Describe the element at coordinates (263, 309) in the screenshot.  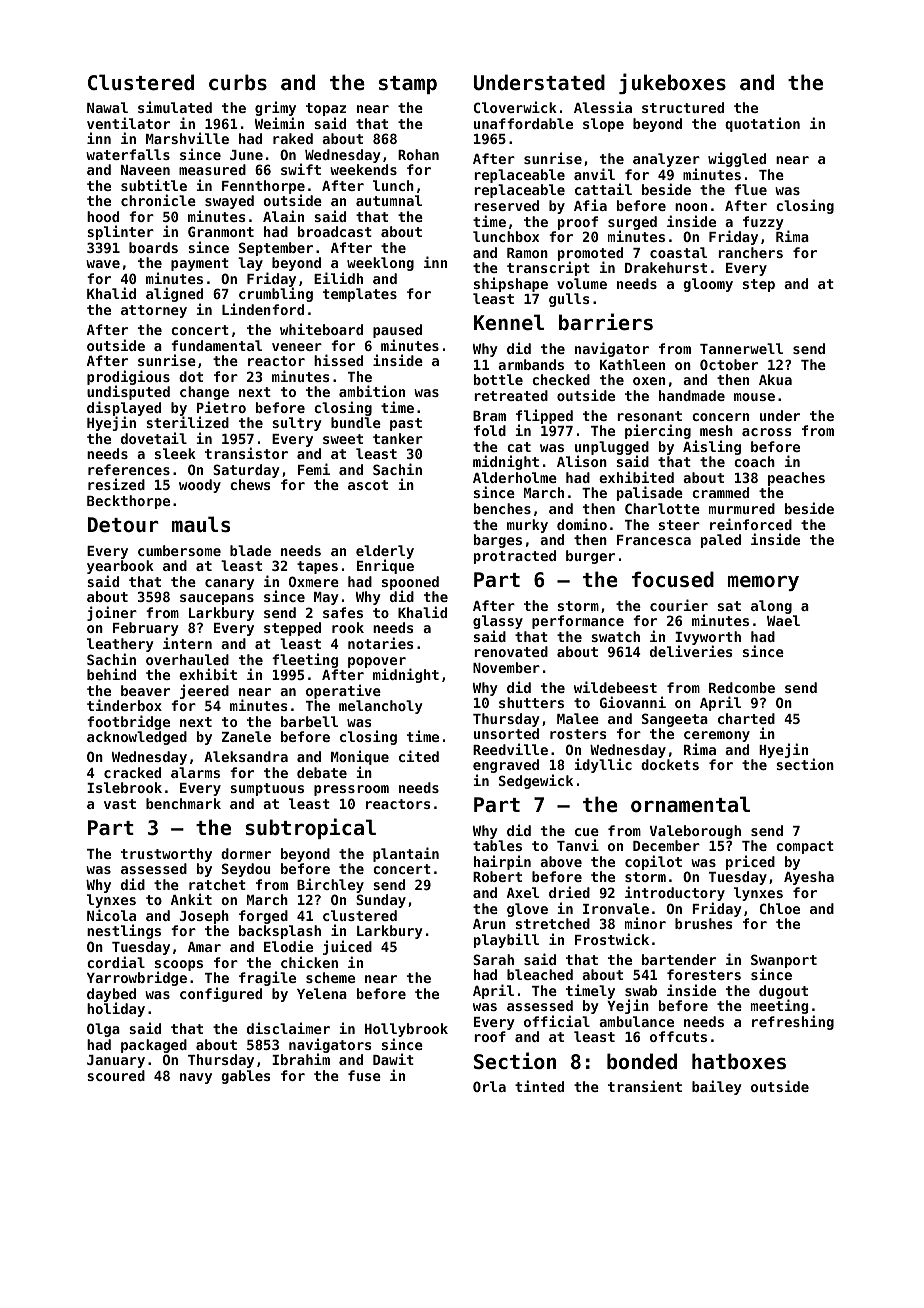
I see `Lindenford` at that location.
